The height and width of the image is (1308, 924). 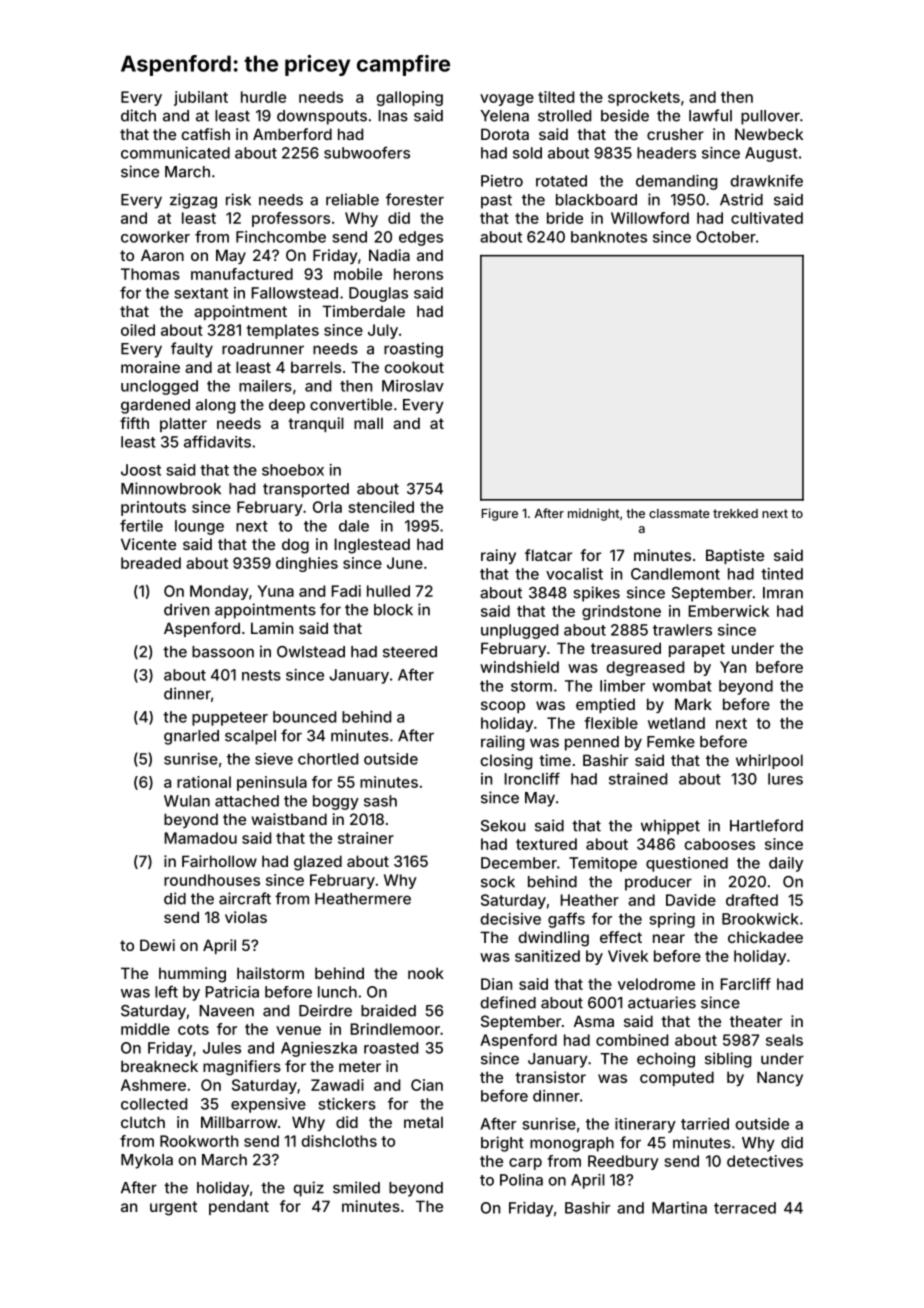 What do you see at coordinates (786, 864) in the image?
I see `daily` at bounding box center [786, 864].
